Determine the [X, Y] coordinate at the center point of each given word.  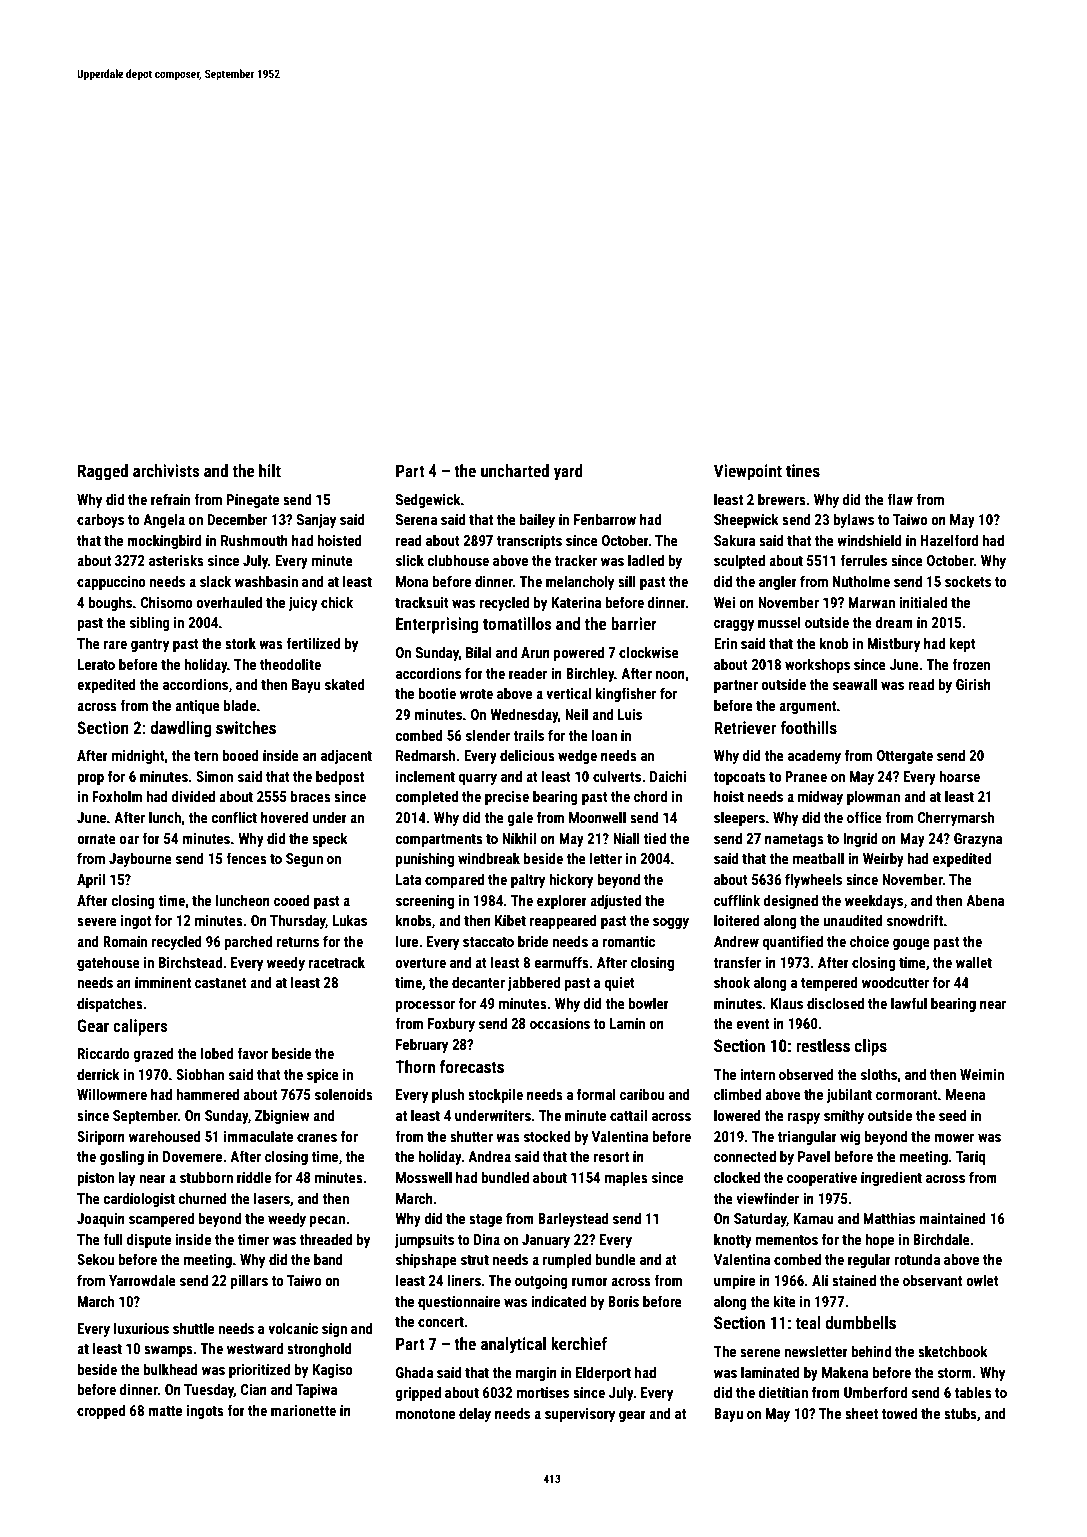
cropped [101, 1411]
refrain [170, 499]
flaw [900, 499]
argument [807, 707]
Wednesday [524, 715]
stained [854, 1280]
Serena [416, 519]
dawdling [181, 729]
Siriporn [101, 1138]
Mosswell [424, 1177]
